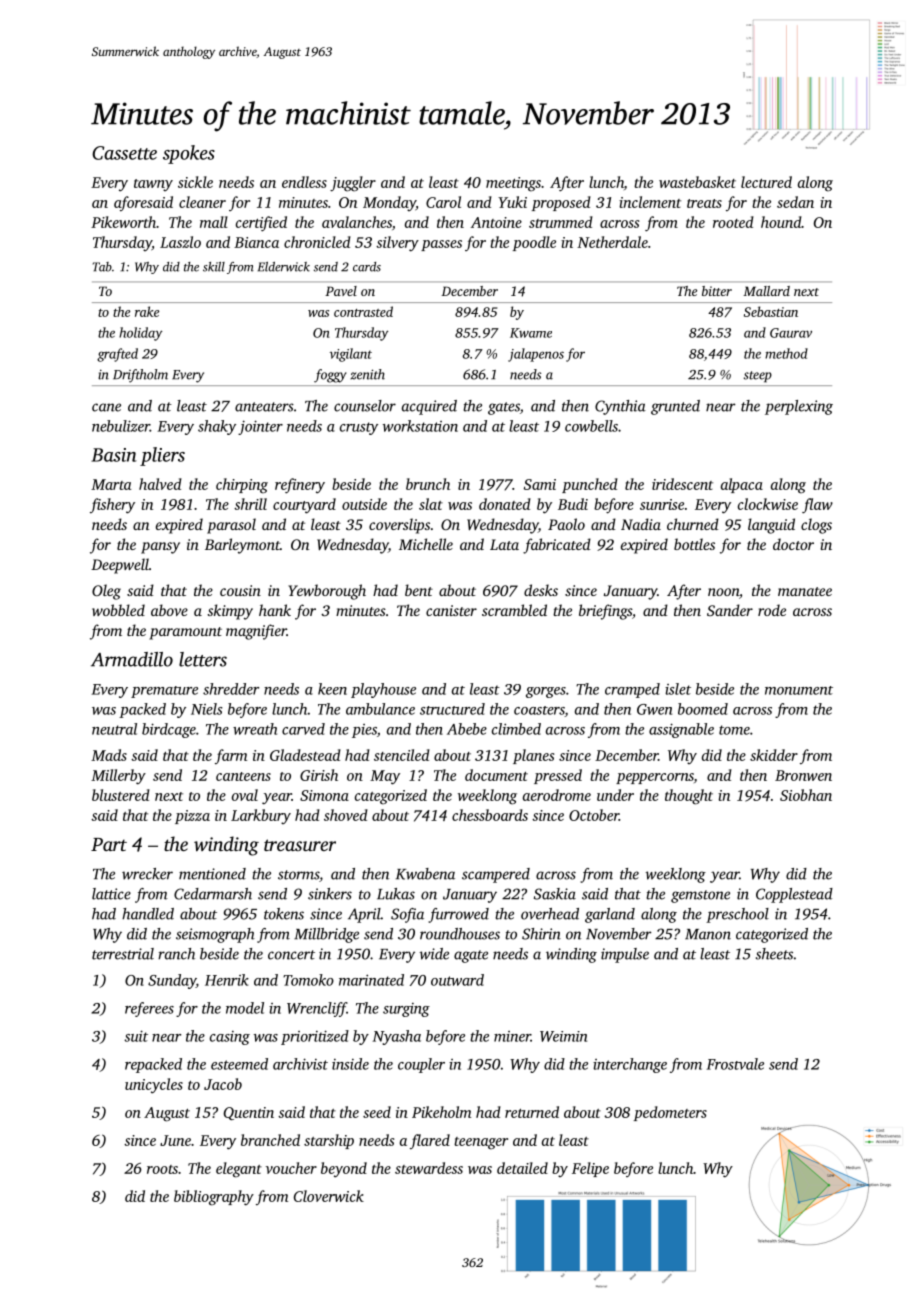  Describe the element at coordinates (806, 795) in the screenshot. I see `Siobhan` at that location.
